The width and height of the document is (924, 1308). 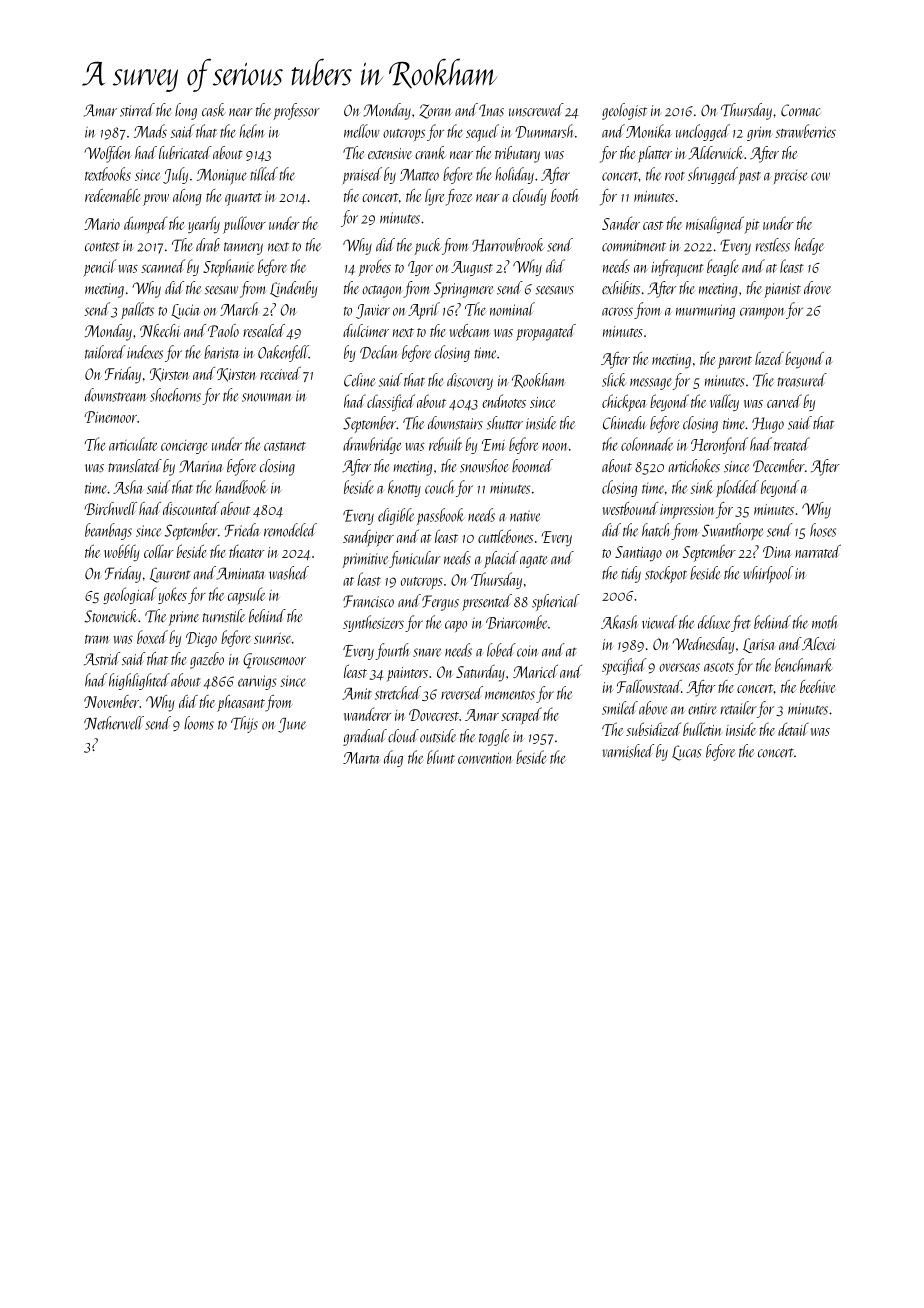 I want to click on cask, so click(x=214, y=110).
